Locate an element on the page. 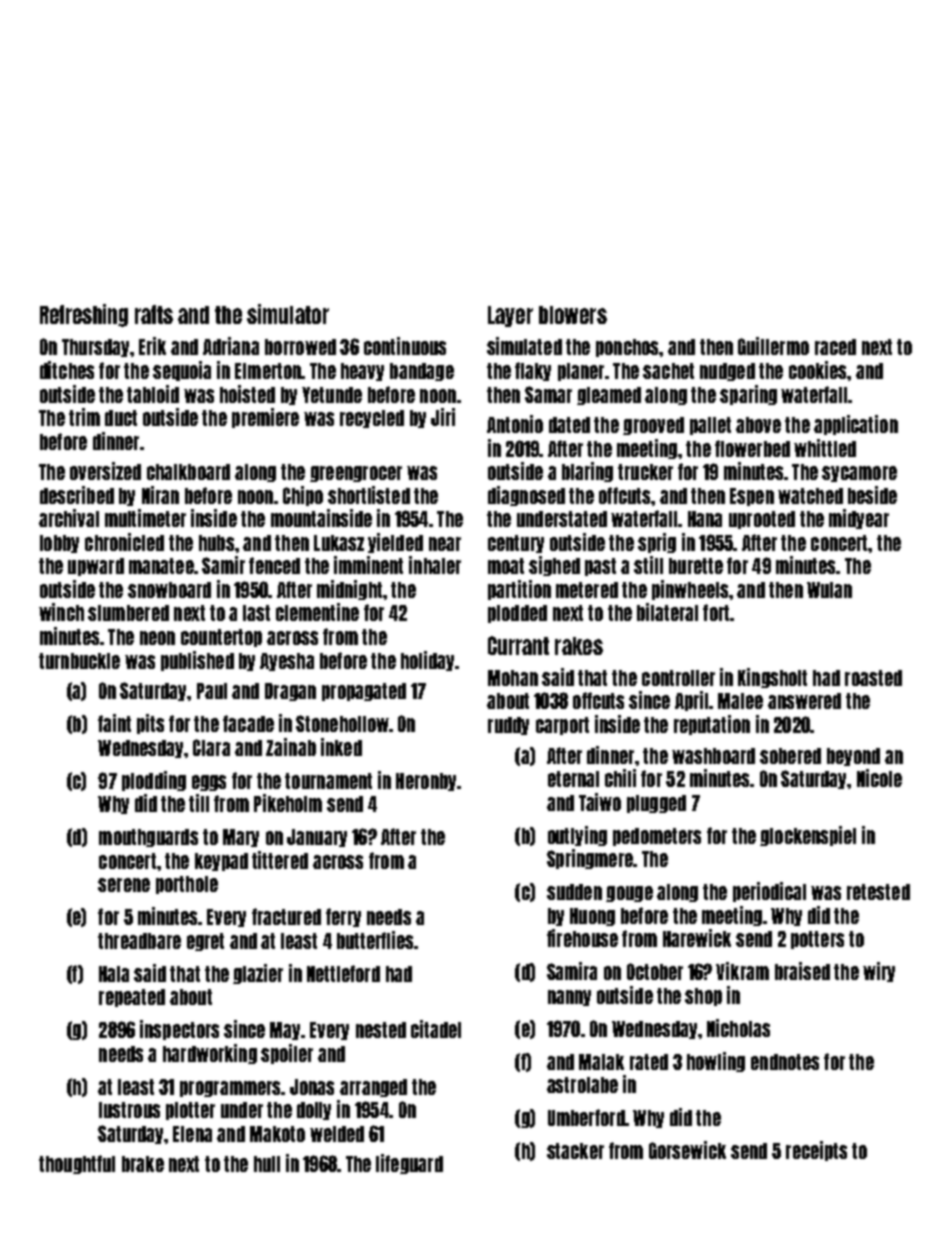 This page has width=952, height=1233. nudged is located at coordinates (727, 372).
